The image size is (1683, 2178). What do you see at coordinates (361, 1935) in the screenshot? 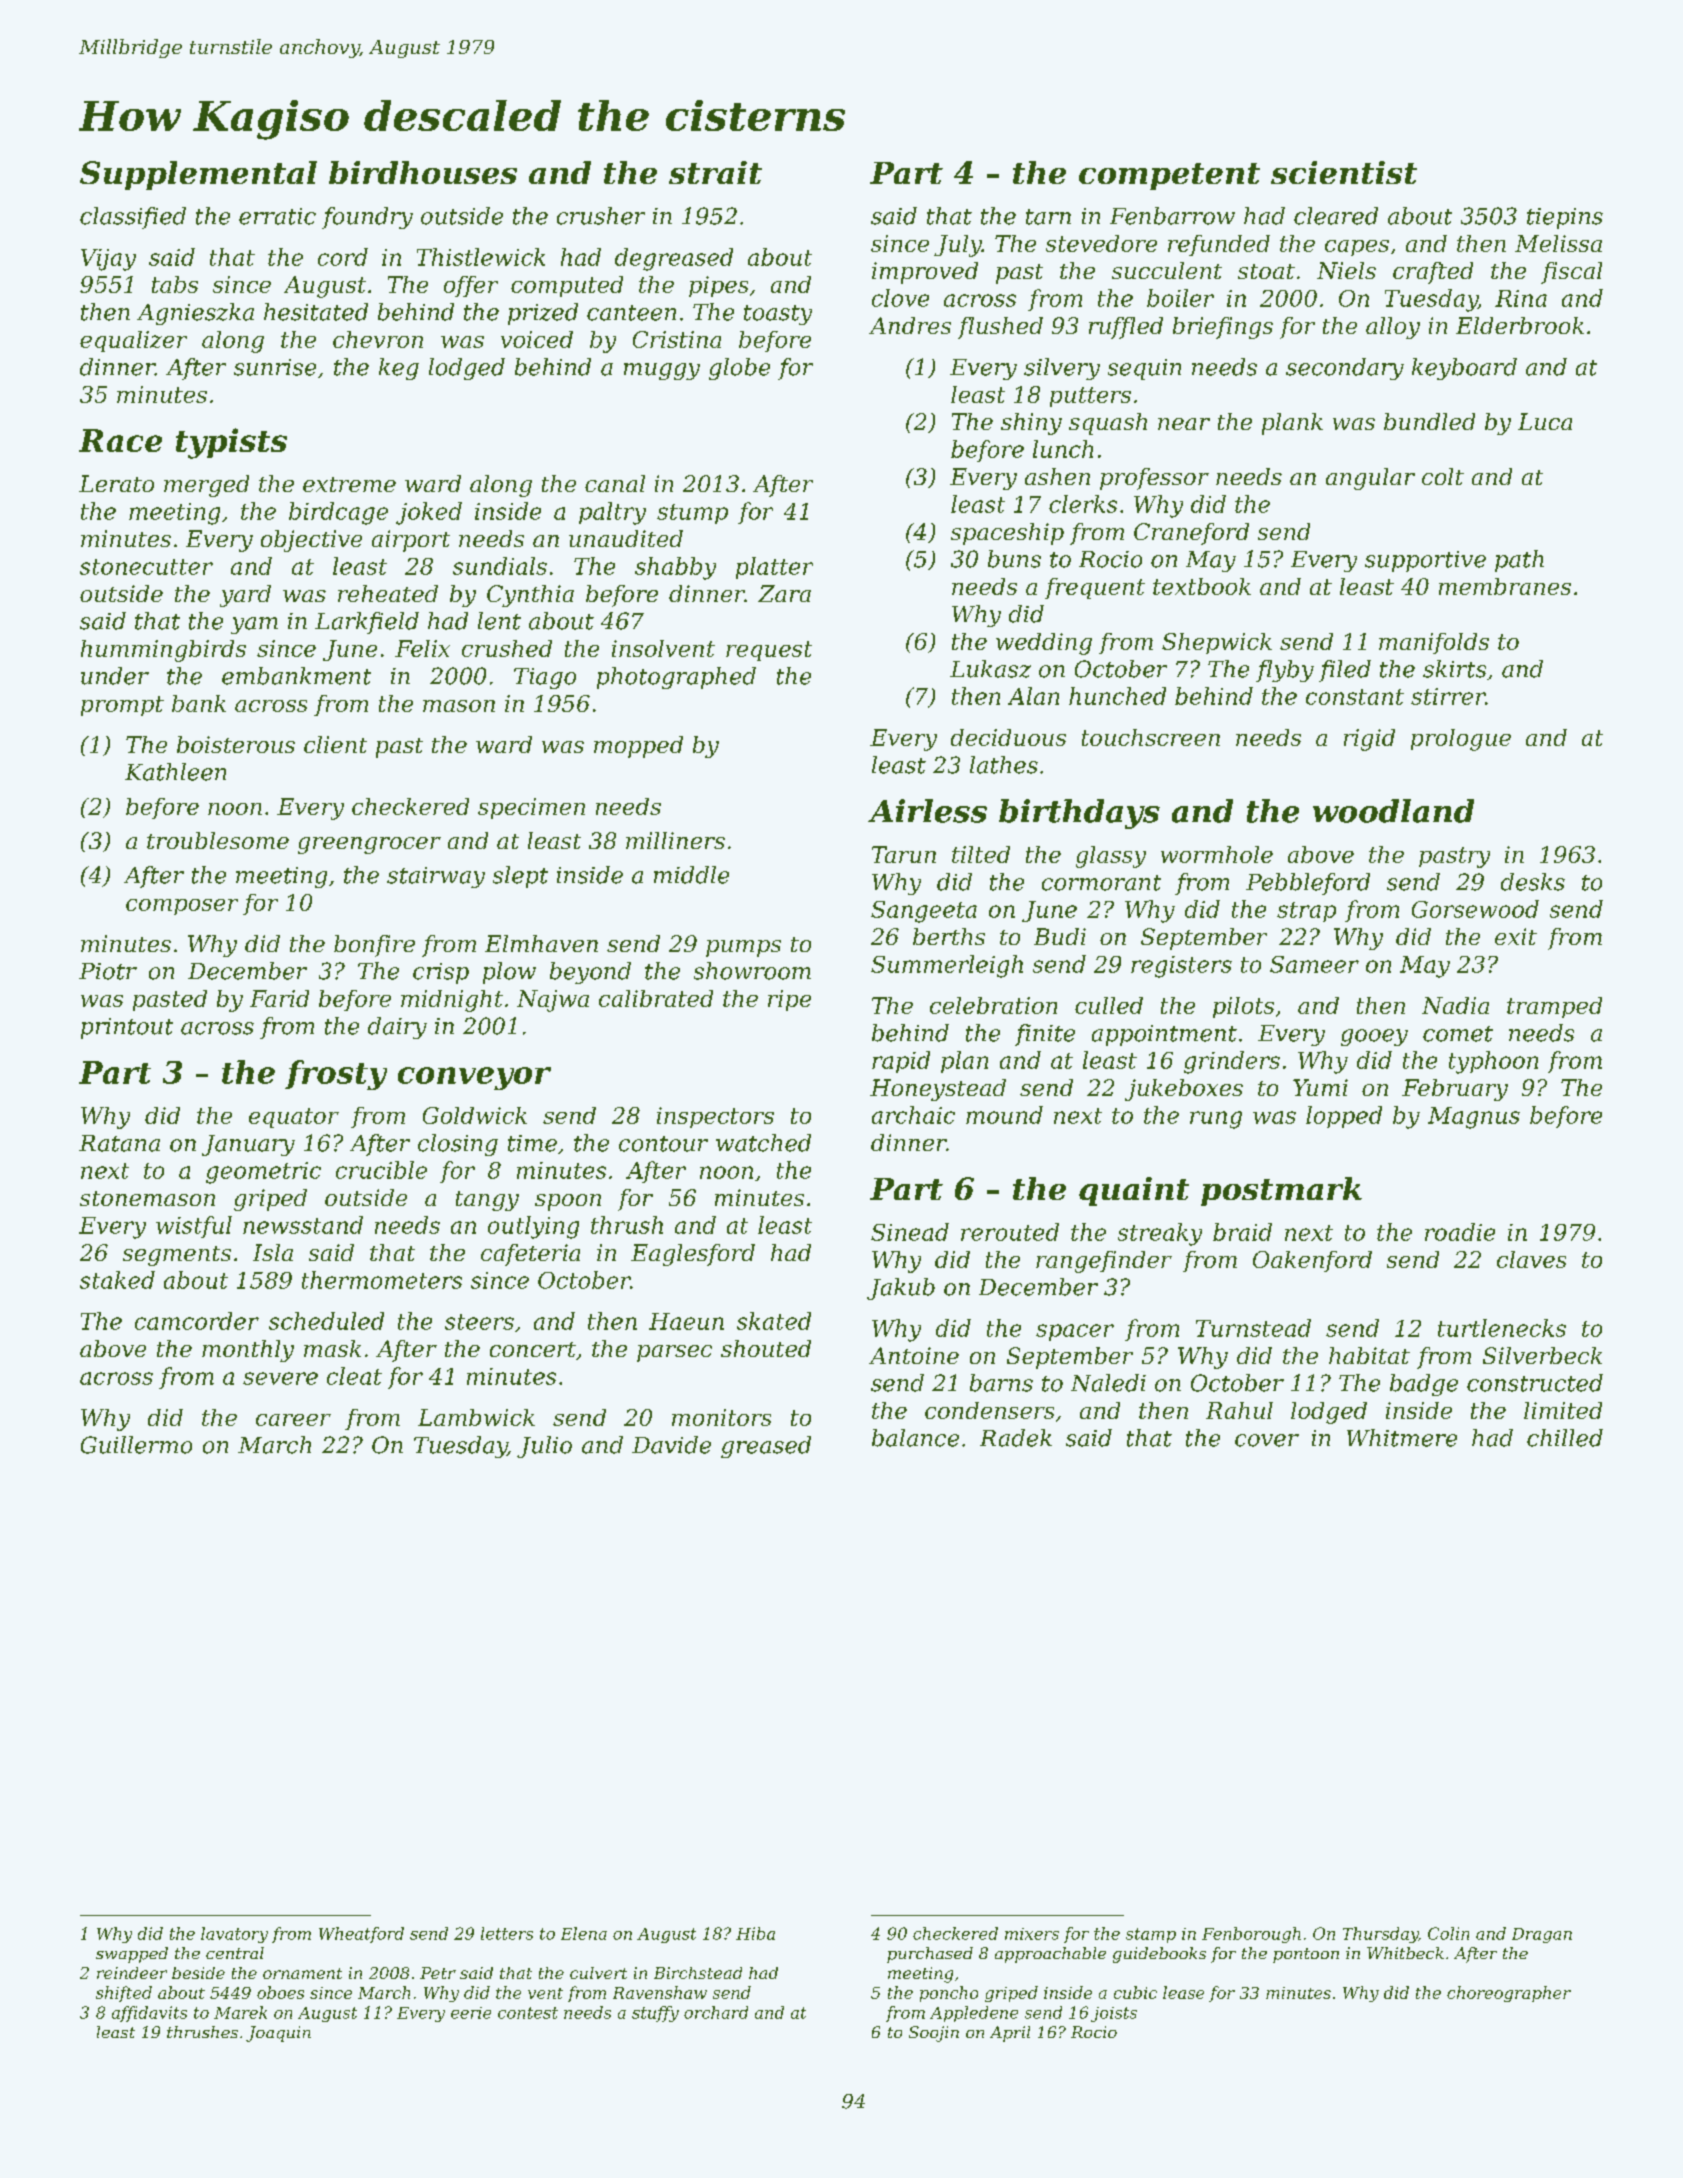
I see `Wheatford` at bounding box center [361, 1935].
